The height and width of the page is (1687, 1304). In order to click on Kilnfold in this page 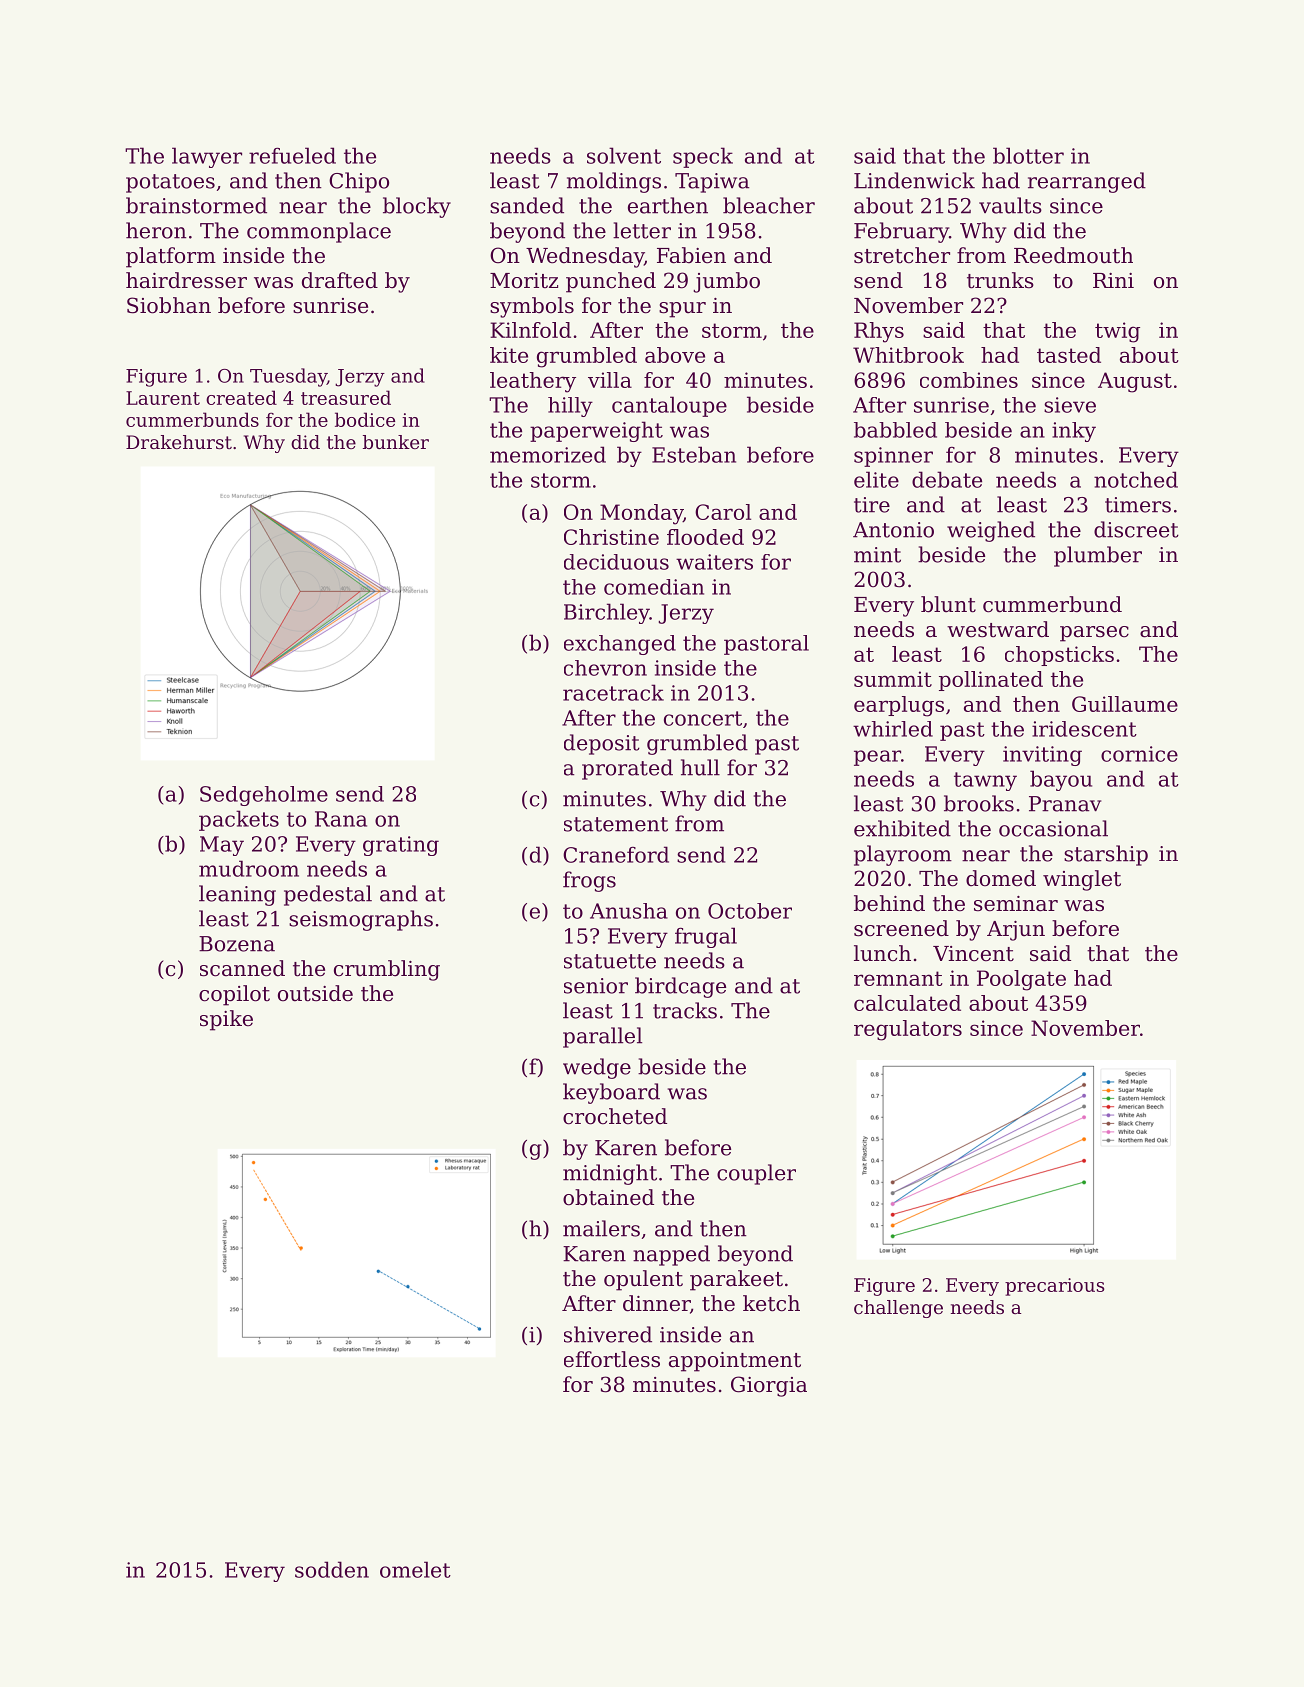, I will do `click(530, 330)`.
